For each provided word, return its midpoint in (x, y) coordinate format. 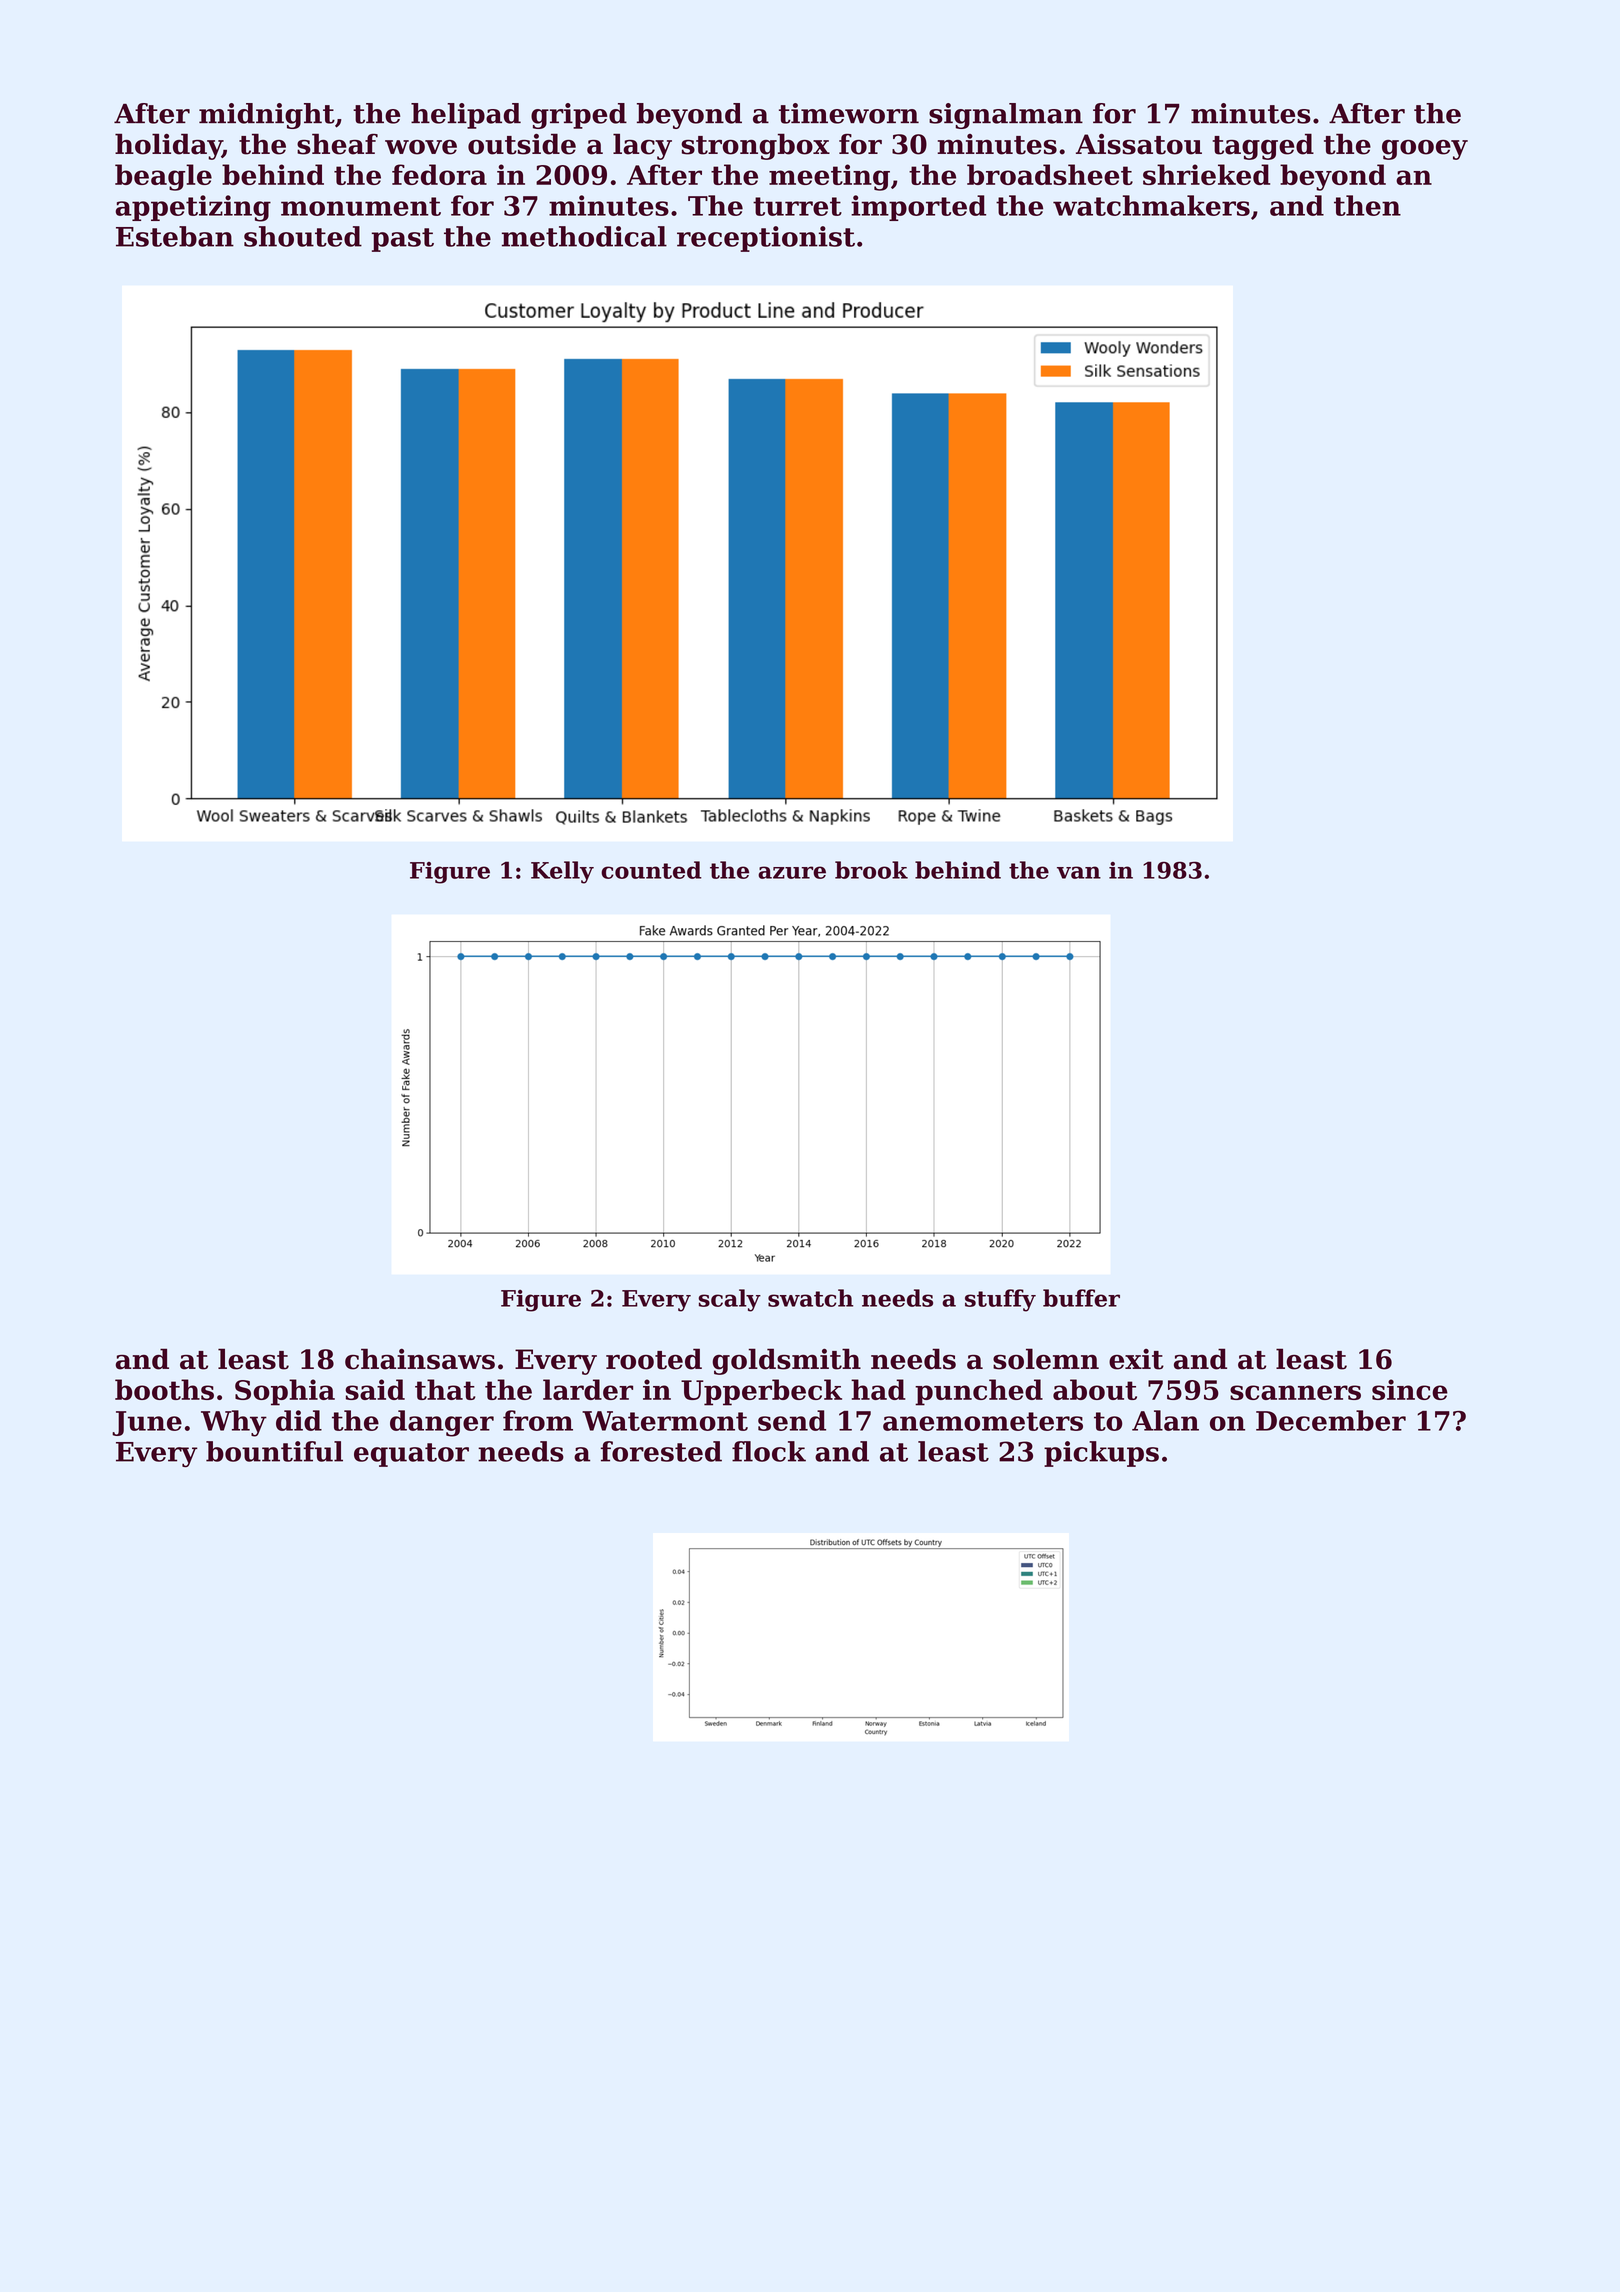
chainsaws (420, 1359)
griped (579, 116)
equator (411, 1455)
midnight (267, 116)
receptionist (766, 239)
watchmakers (1151, 205)
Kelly (562, 872)
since (1410, 1389)
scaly (729, 1300)
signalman (1006, 116)
